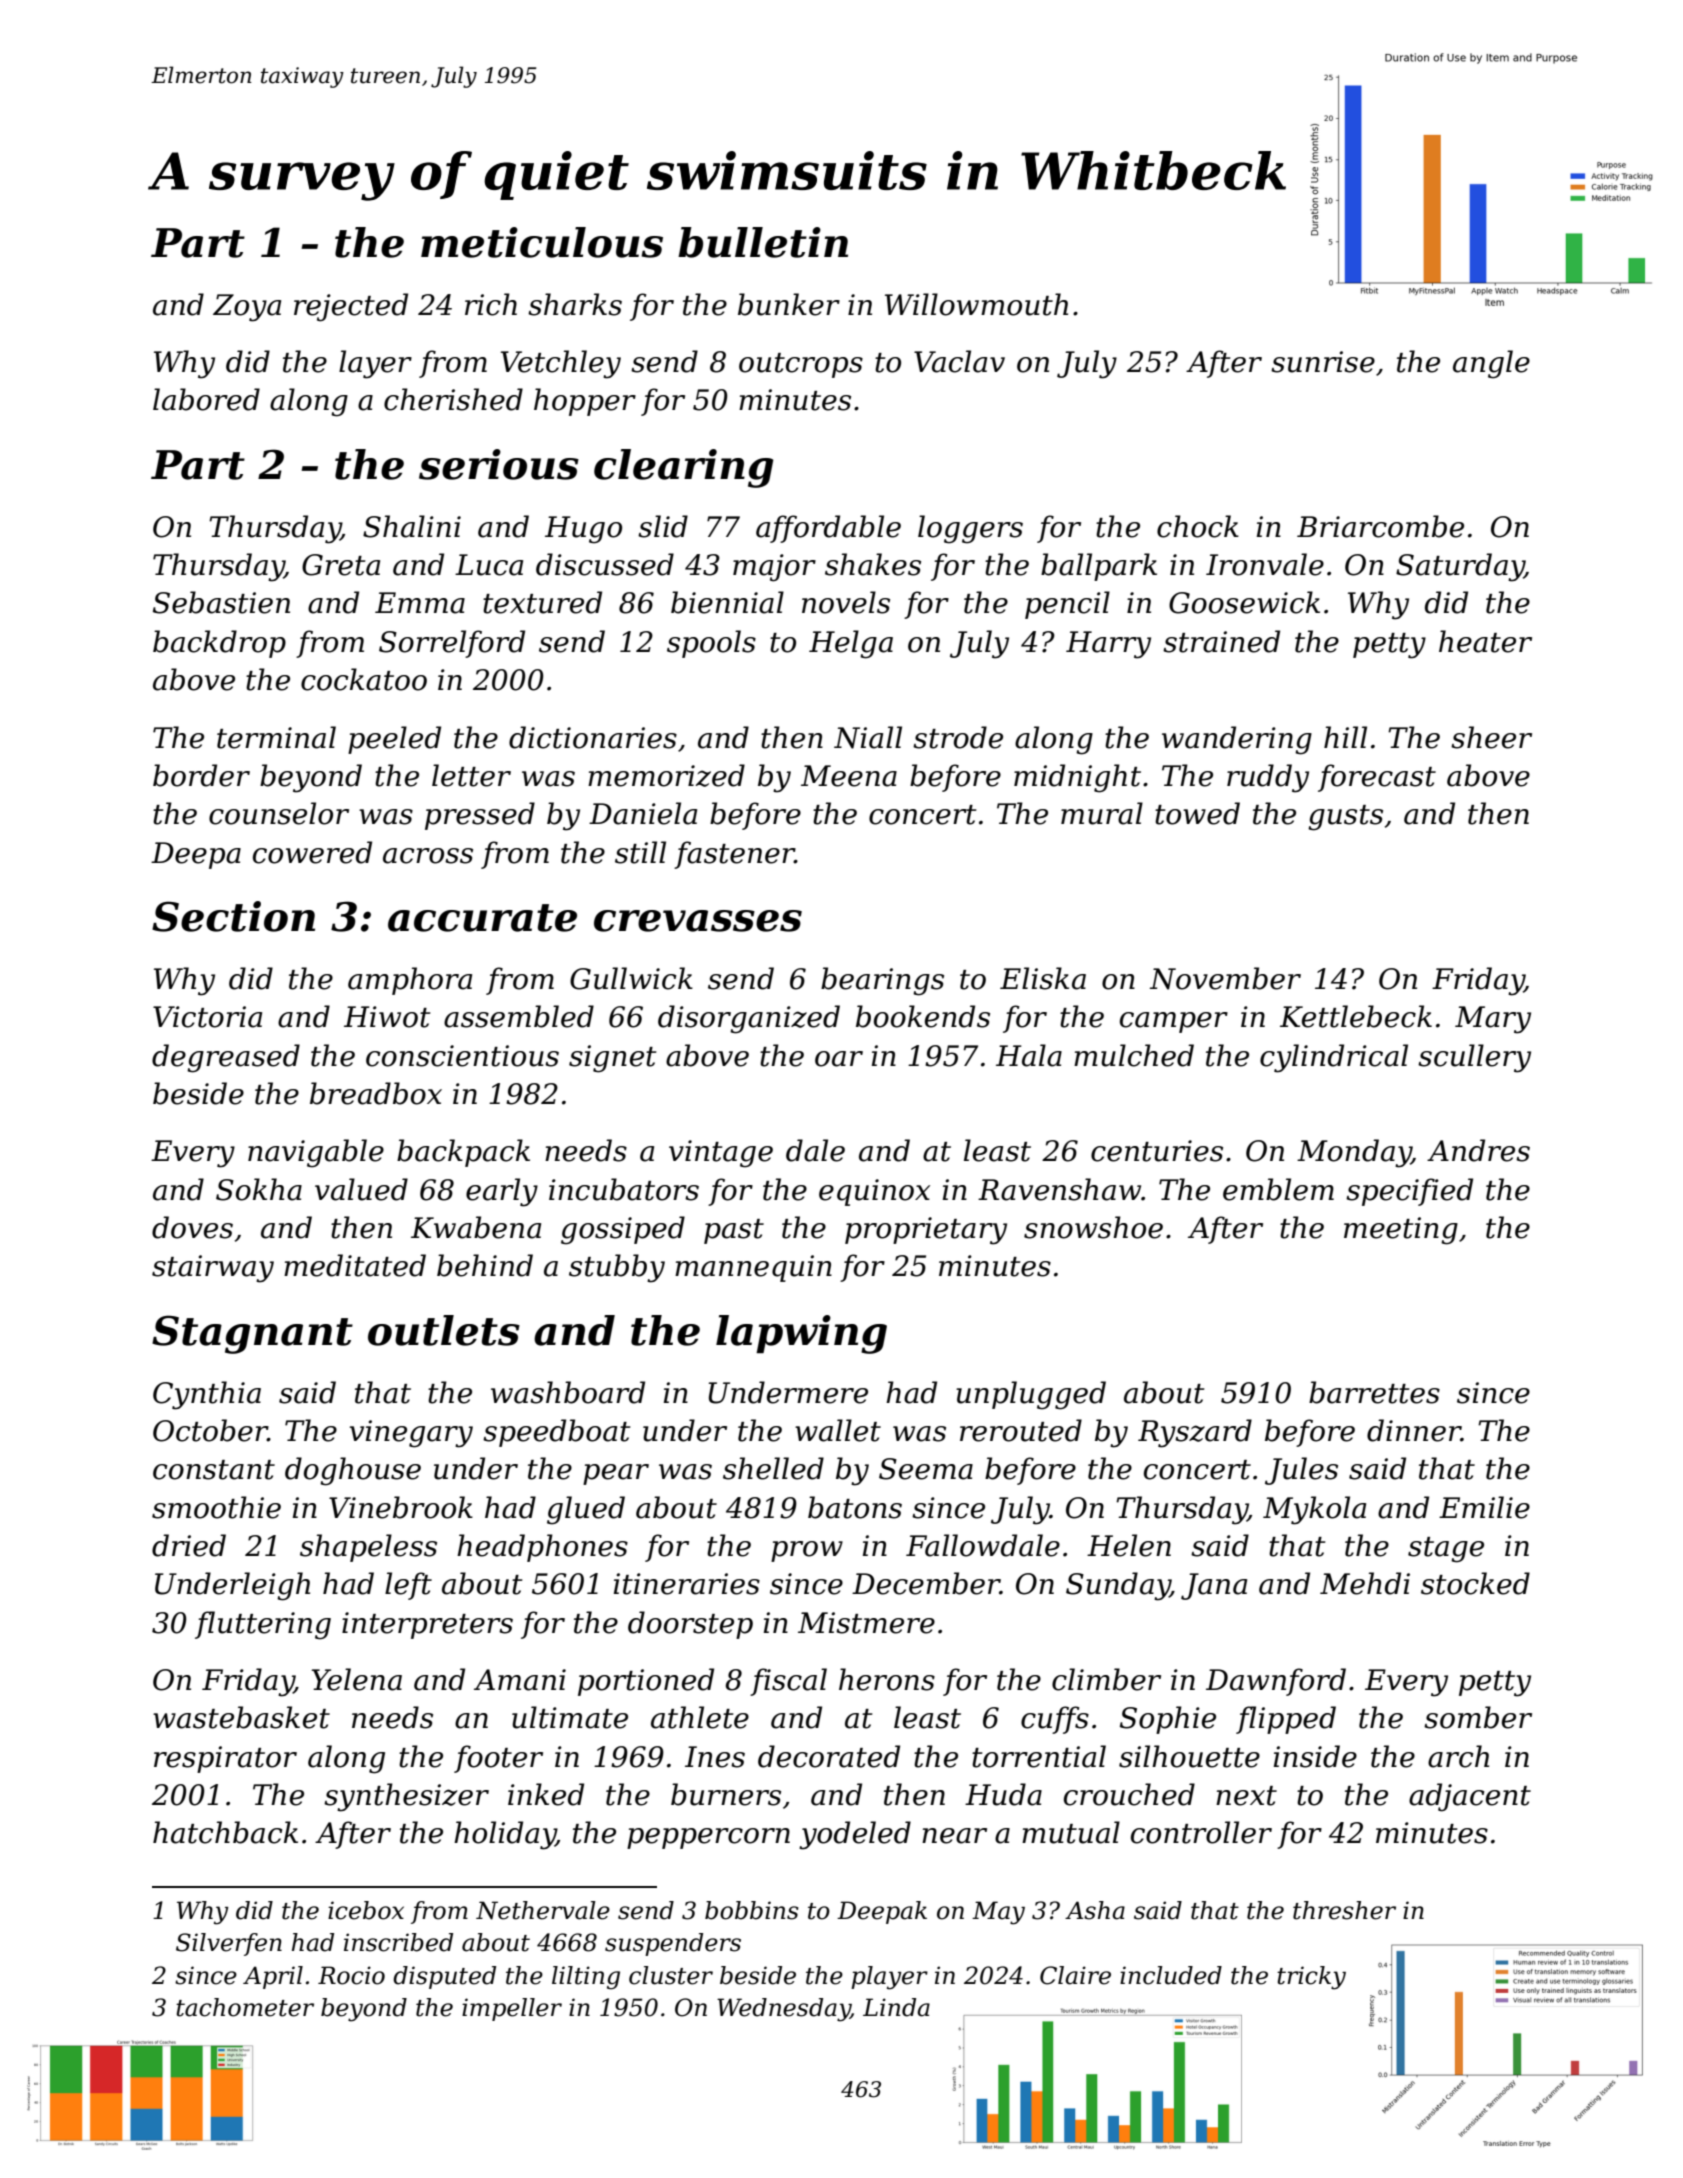  Describe the element at coordinates (1491, 737) in the image. I see `sheer` at that location.
